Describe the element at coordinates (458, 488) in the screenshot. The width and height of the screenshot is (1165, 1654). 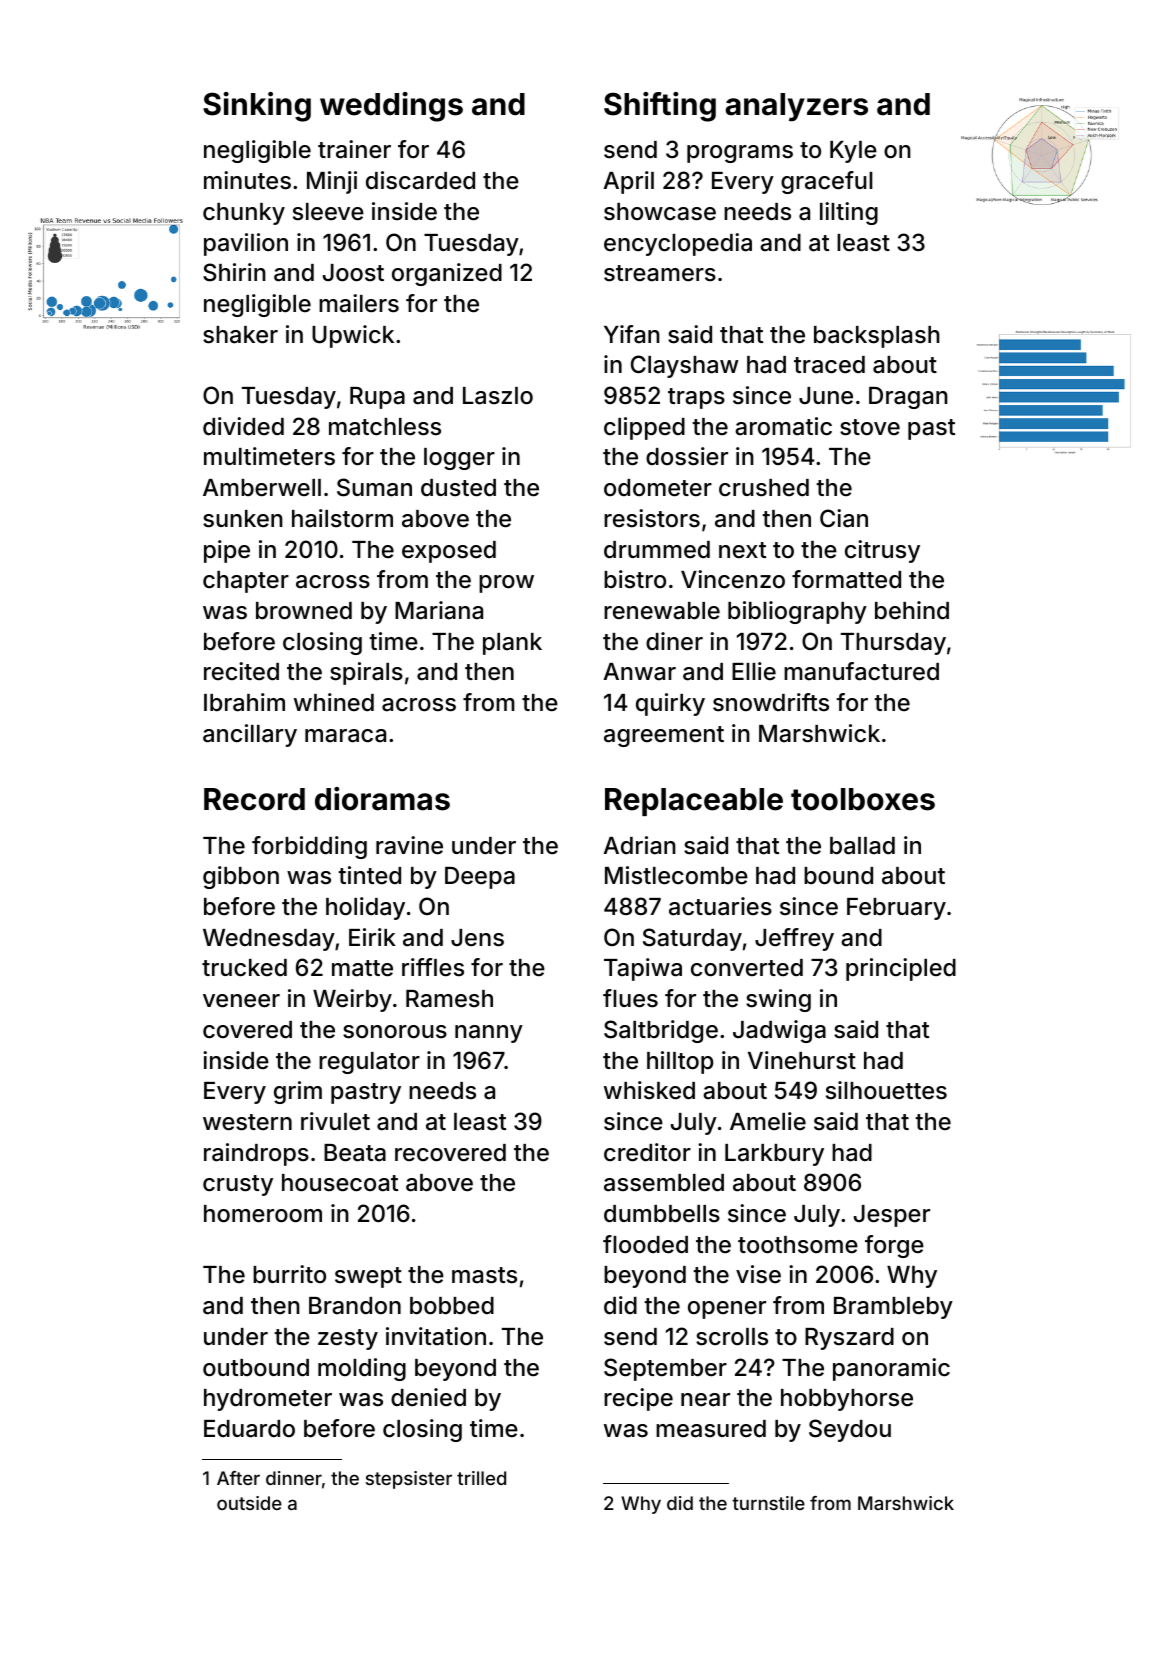
I see `dusted` at that location.
